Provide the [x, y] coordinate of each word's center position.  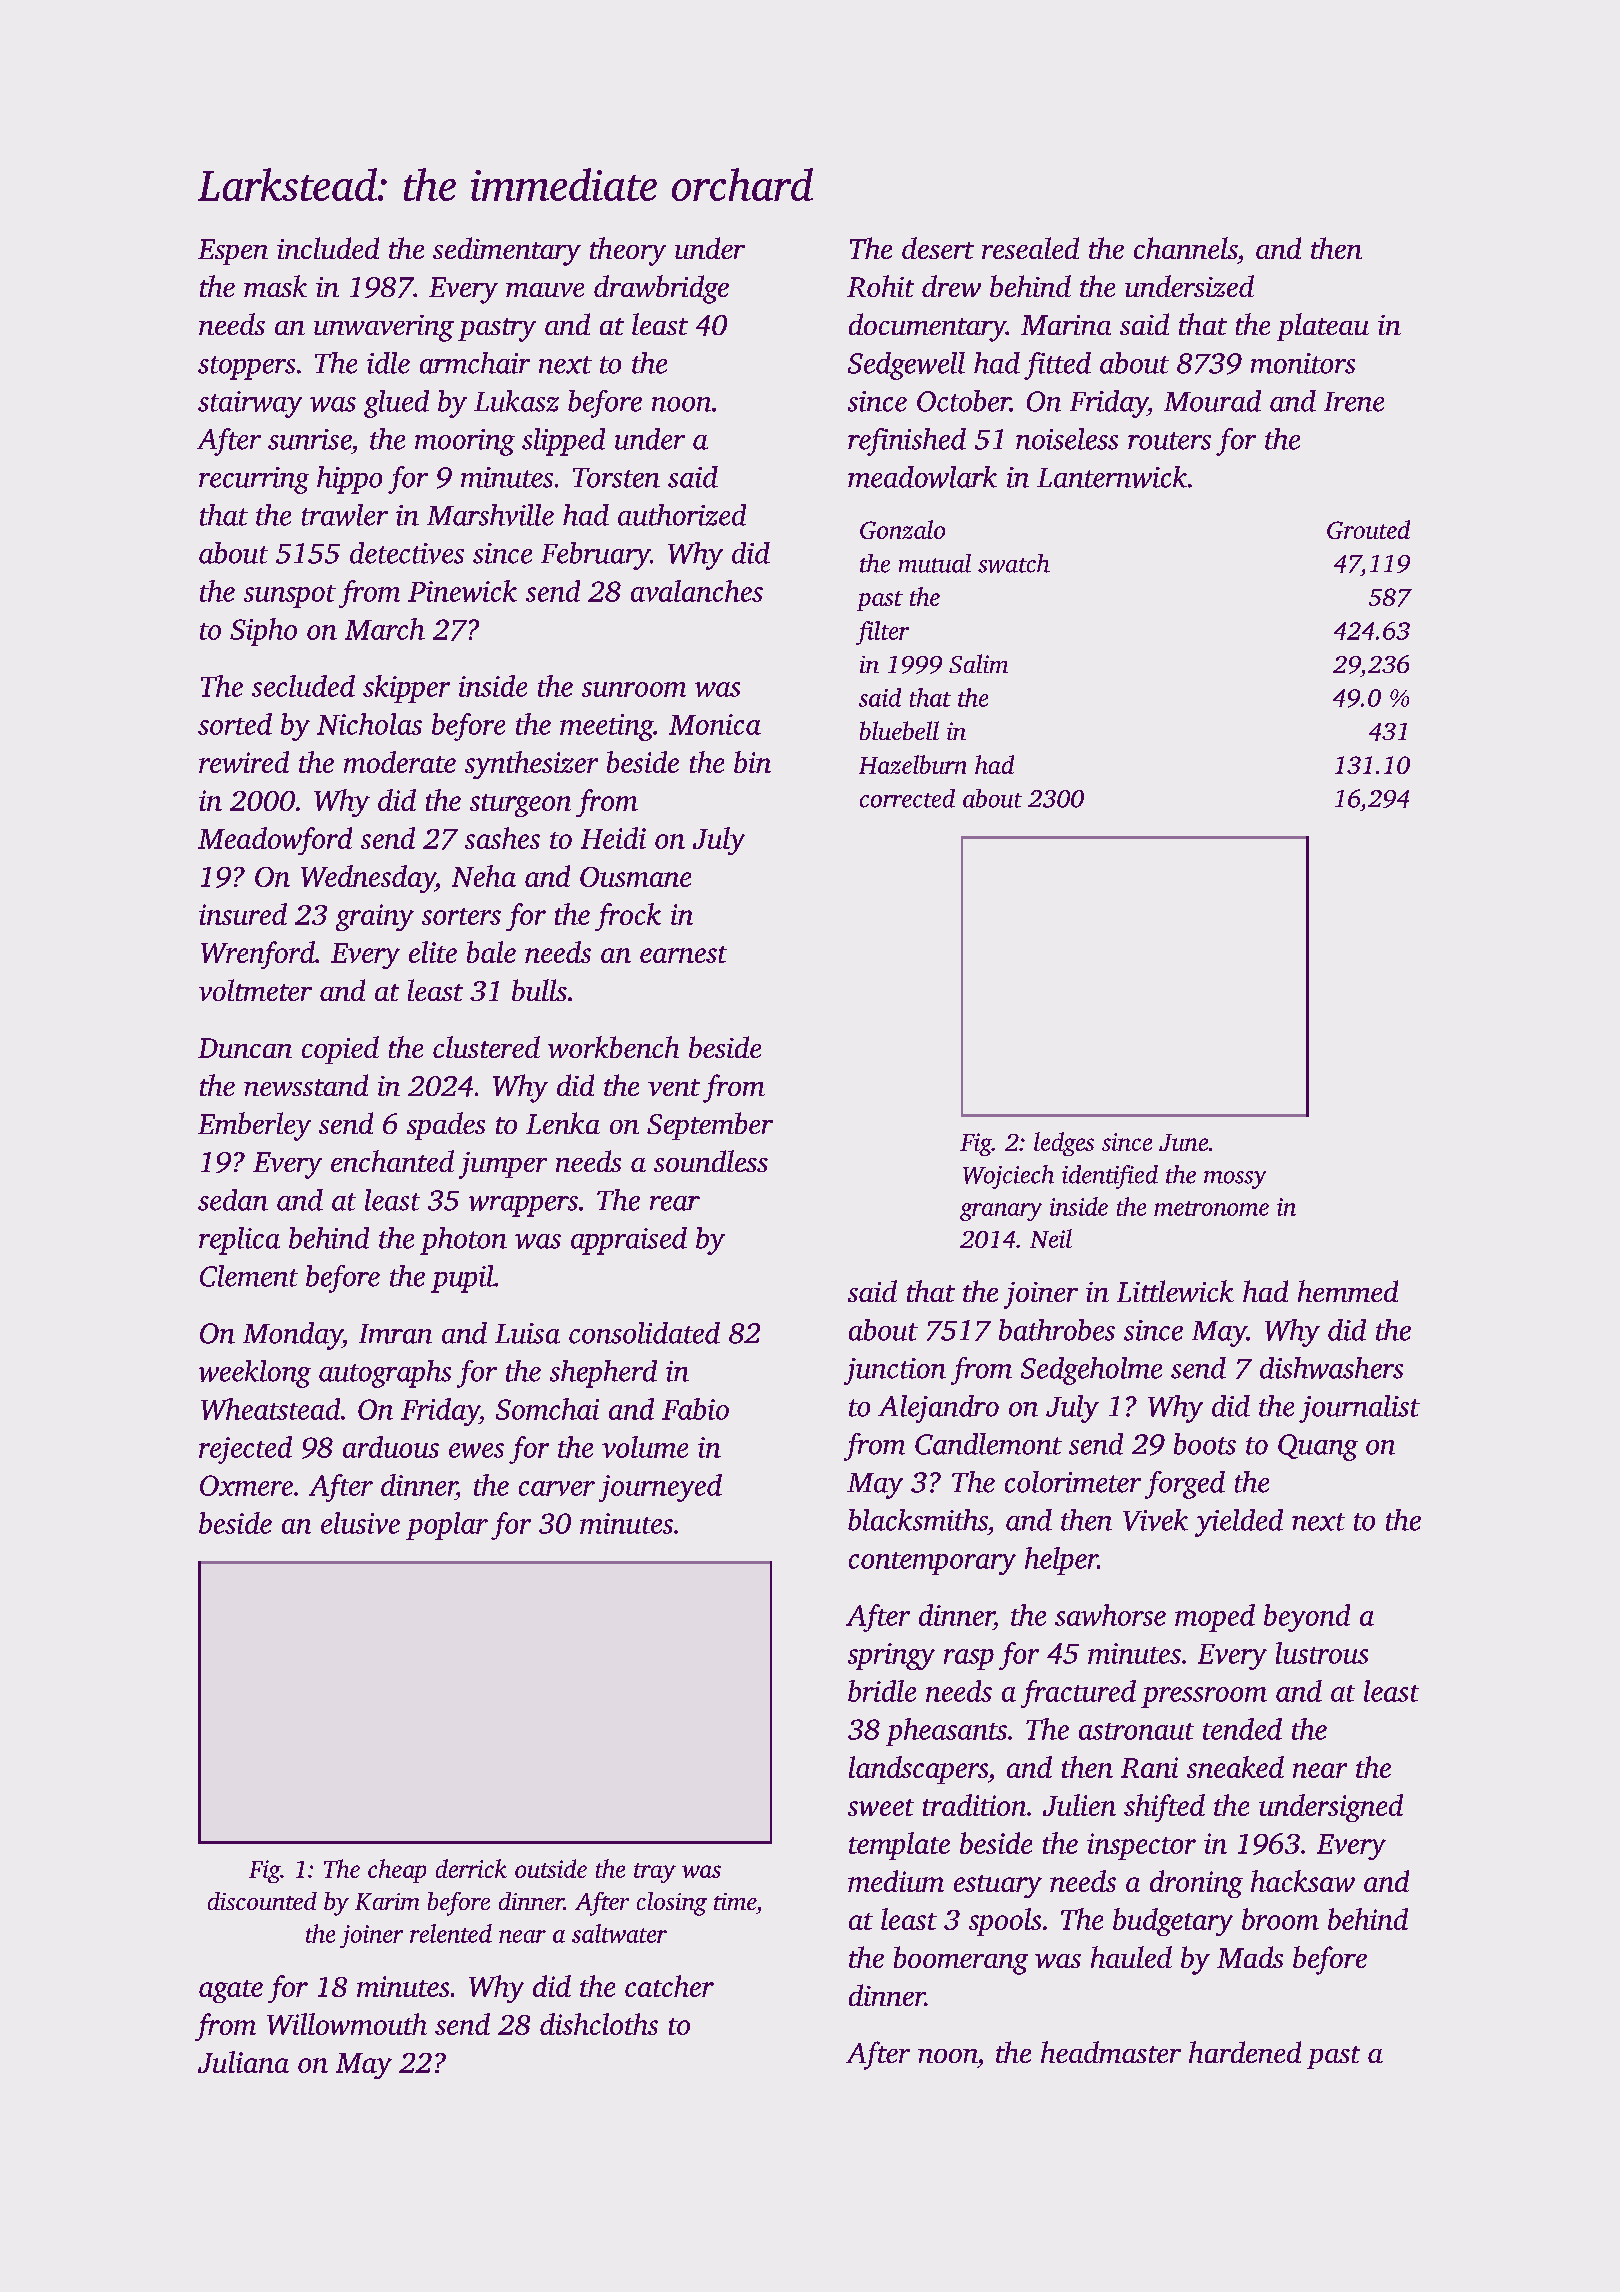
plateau [1323, 327]
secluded [303, 686]
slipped [563, 442]
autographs [385, 1374]
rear [675, 1203]
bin [752, 762]
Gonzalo [902, 529]
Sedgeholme [1091, 1371]
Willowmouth [347, 2024]
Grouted [1368, 529]
